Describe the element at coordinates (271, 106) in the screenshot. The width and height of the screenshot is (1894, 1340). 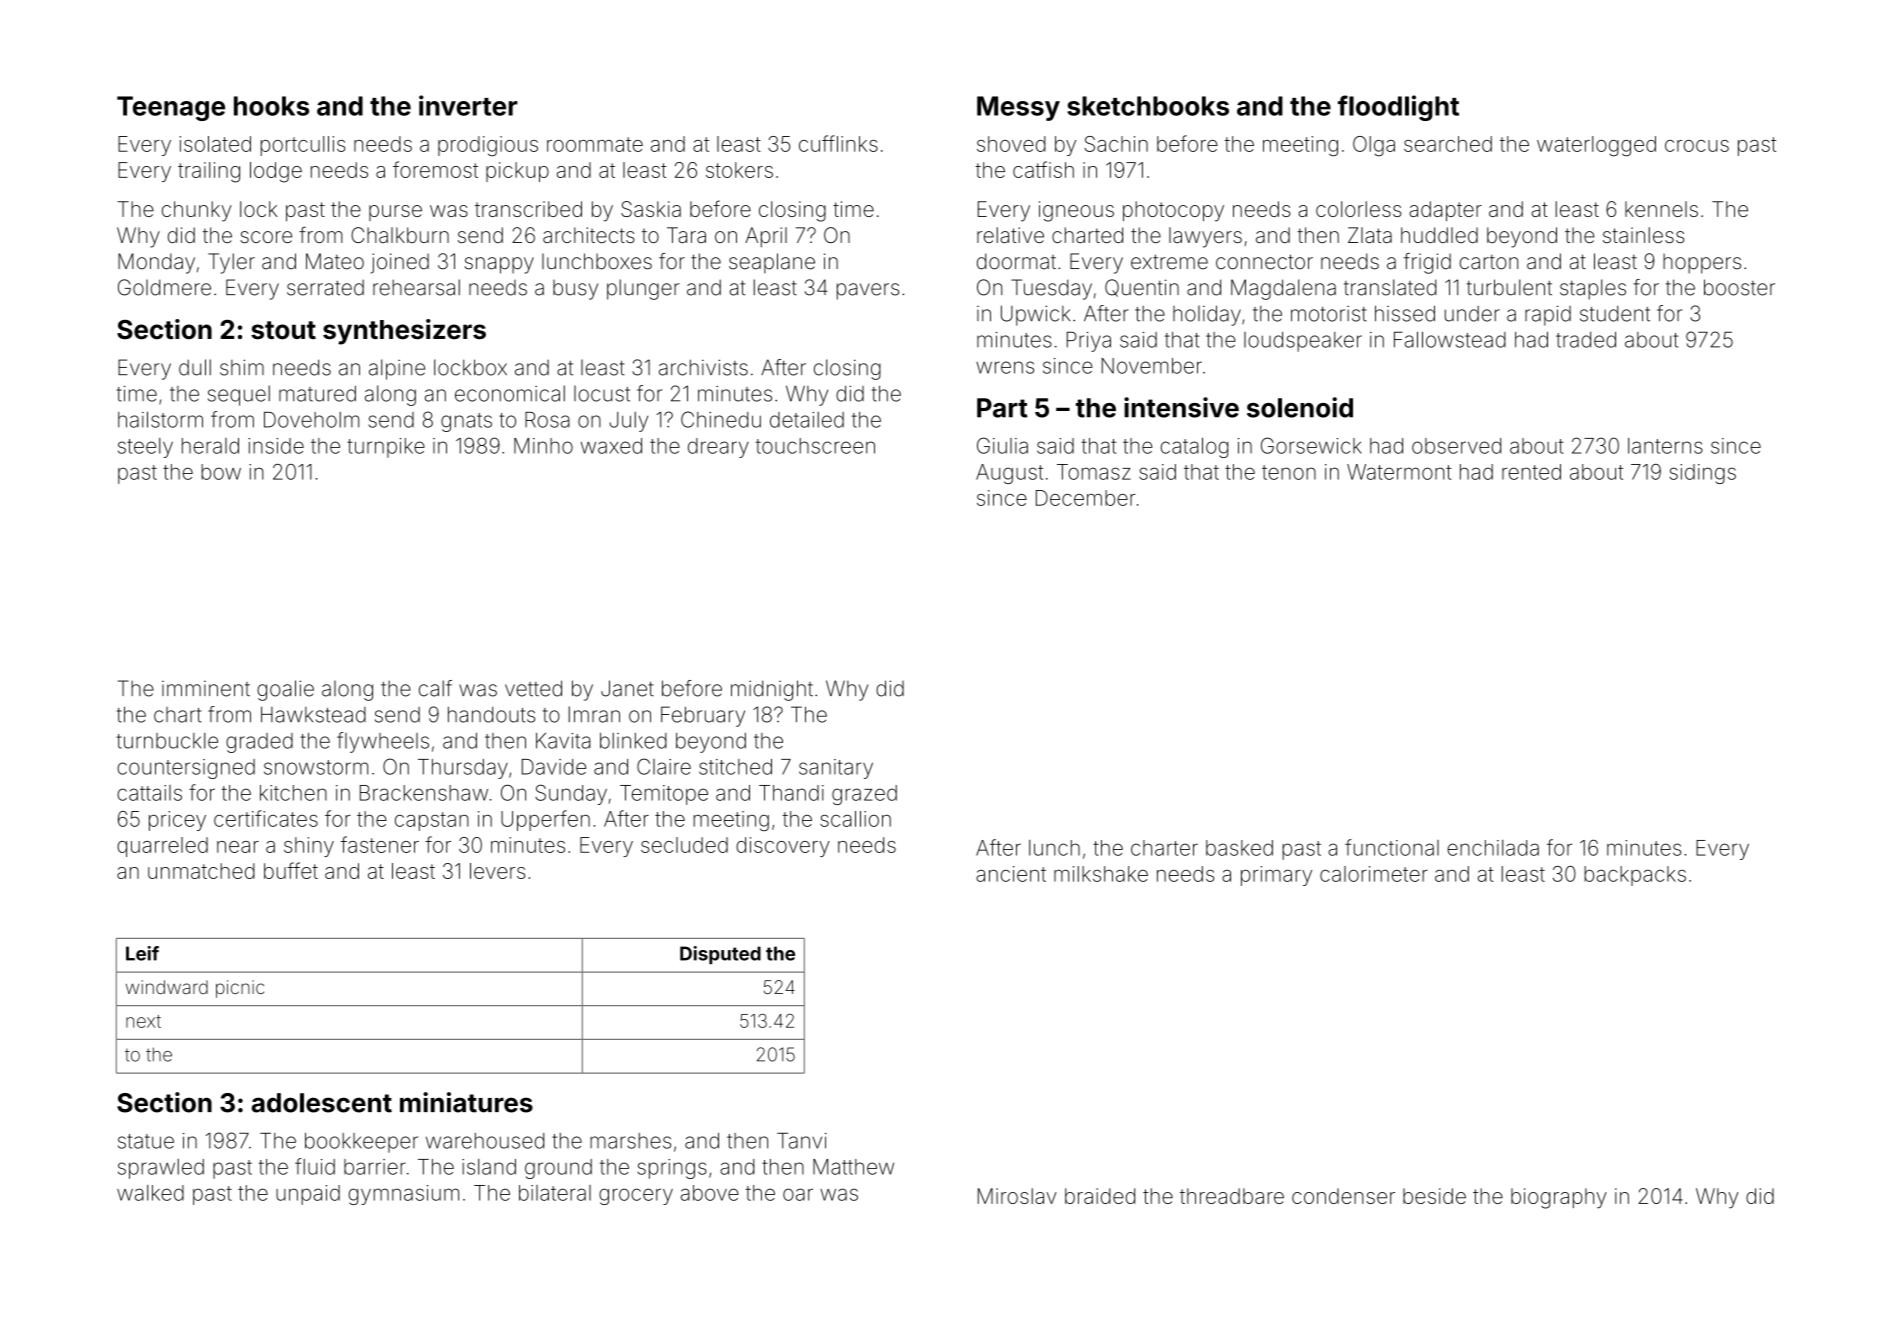
I see `hooks` at that location.
